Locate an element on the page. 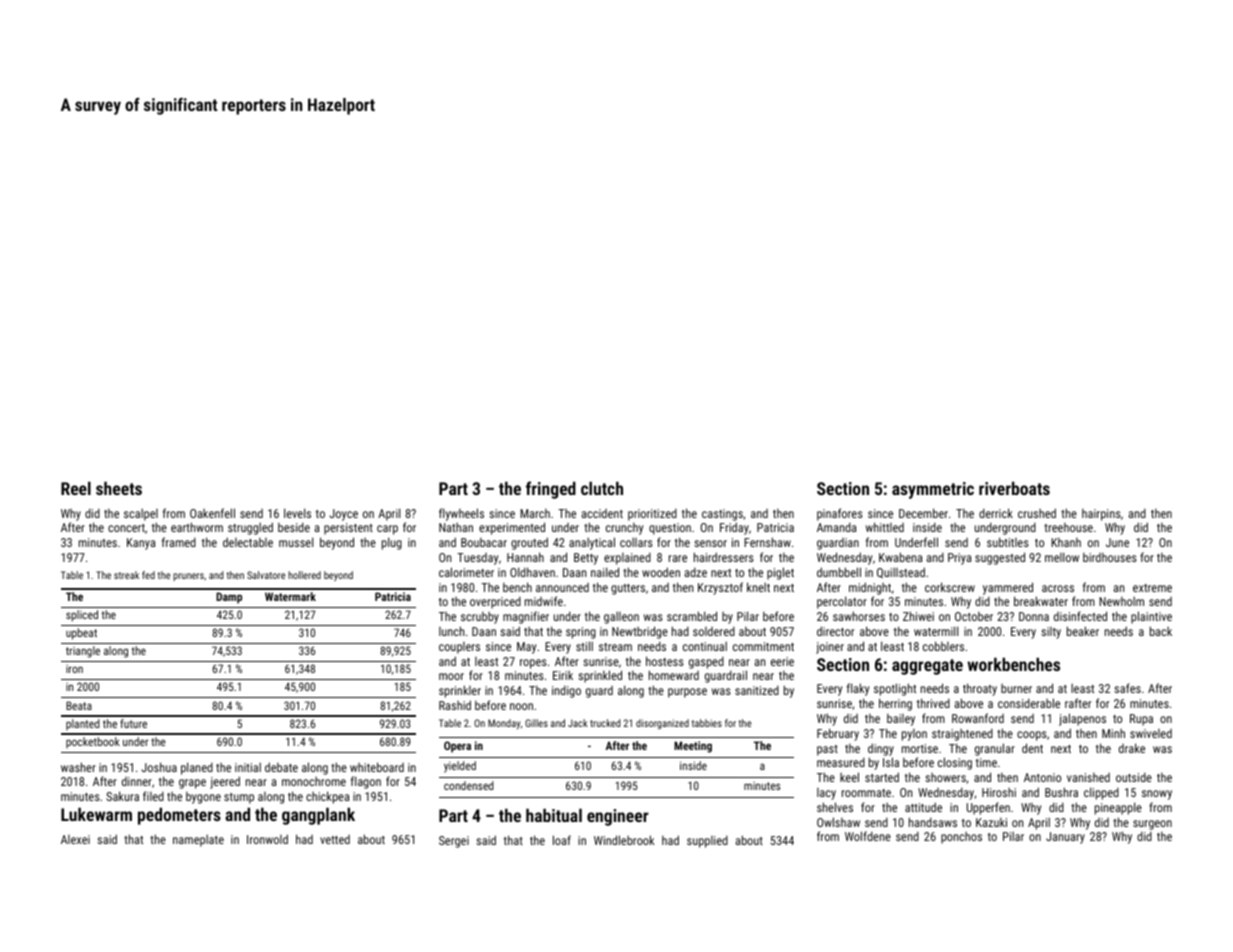 The width and height of the image is (1233, 952). fringed is located at coordinates (551, 490).
